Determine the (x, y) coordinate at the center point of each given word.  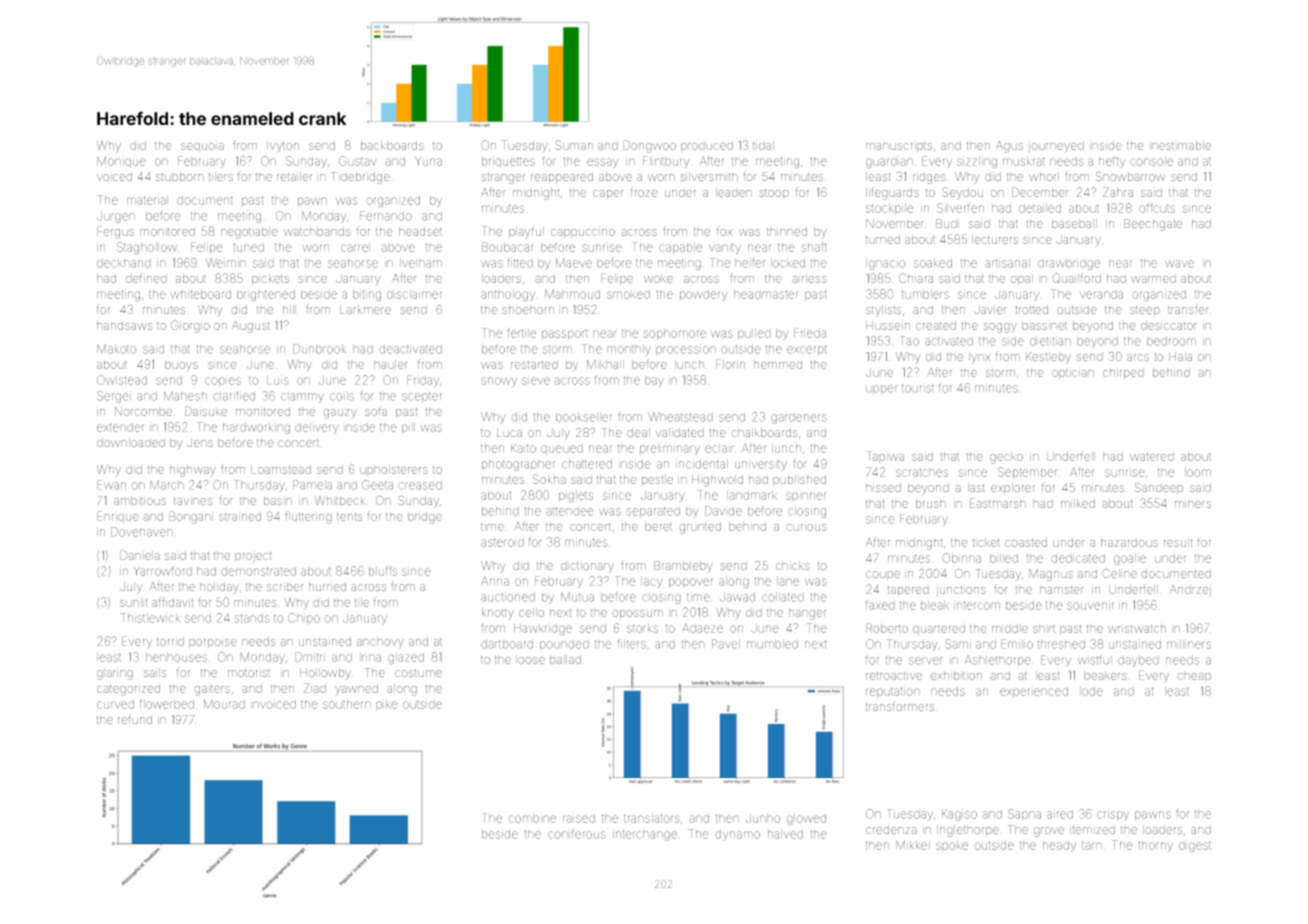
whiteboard (200, 294)
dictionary (587, 567)
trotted (1031, 309)
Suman (574, 145)
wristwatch (1137, 628)
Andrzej (1190, 590)
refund (135, 719)
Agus (1009, 147)
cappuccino (583, 233)
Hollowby (325, 674)
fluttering (308, 517)
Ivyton (283, 147)
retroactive (894, 676)
